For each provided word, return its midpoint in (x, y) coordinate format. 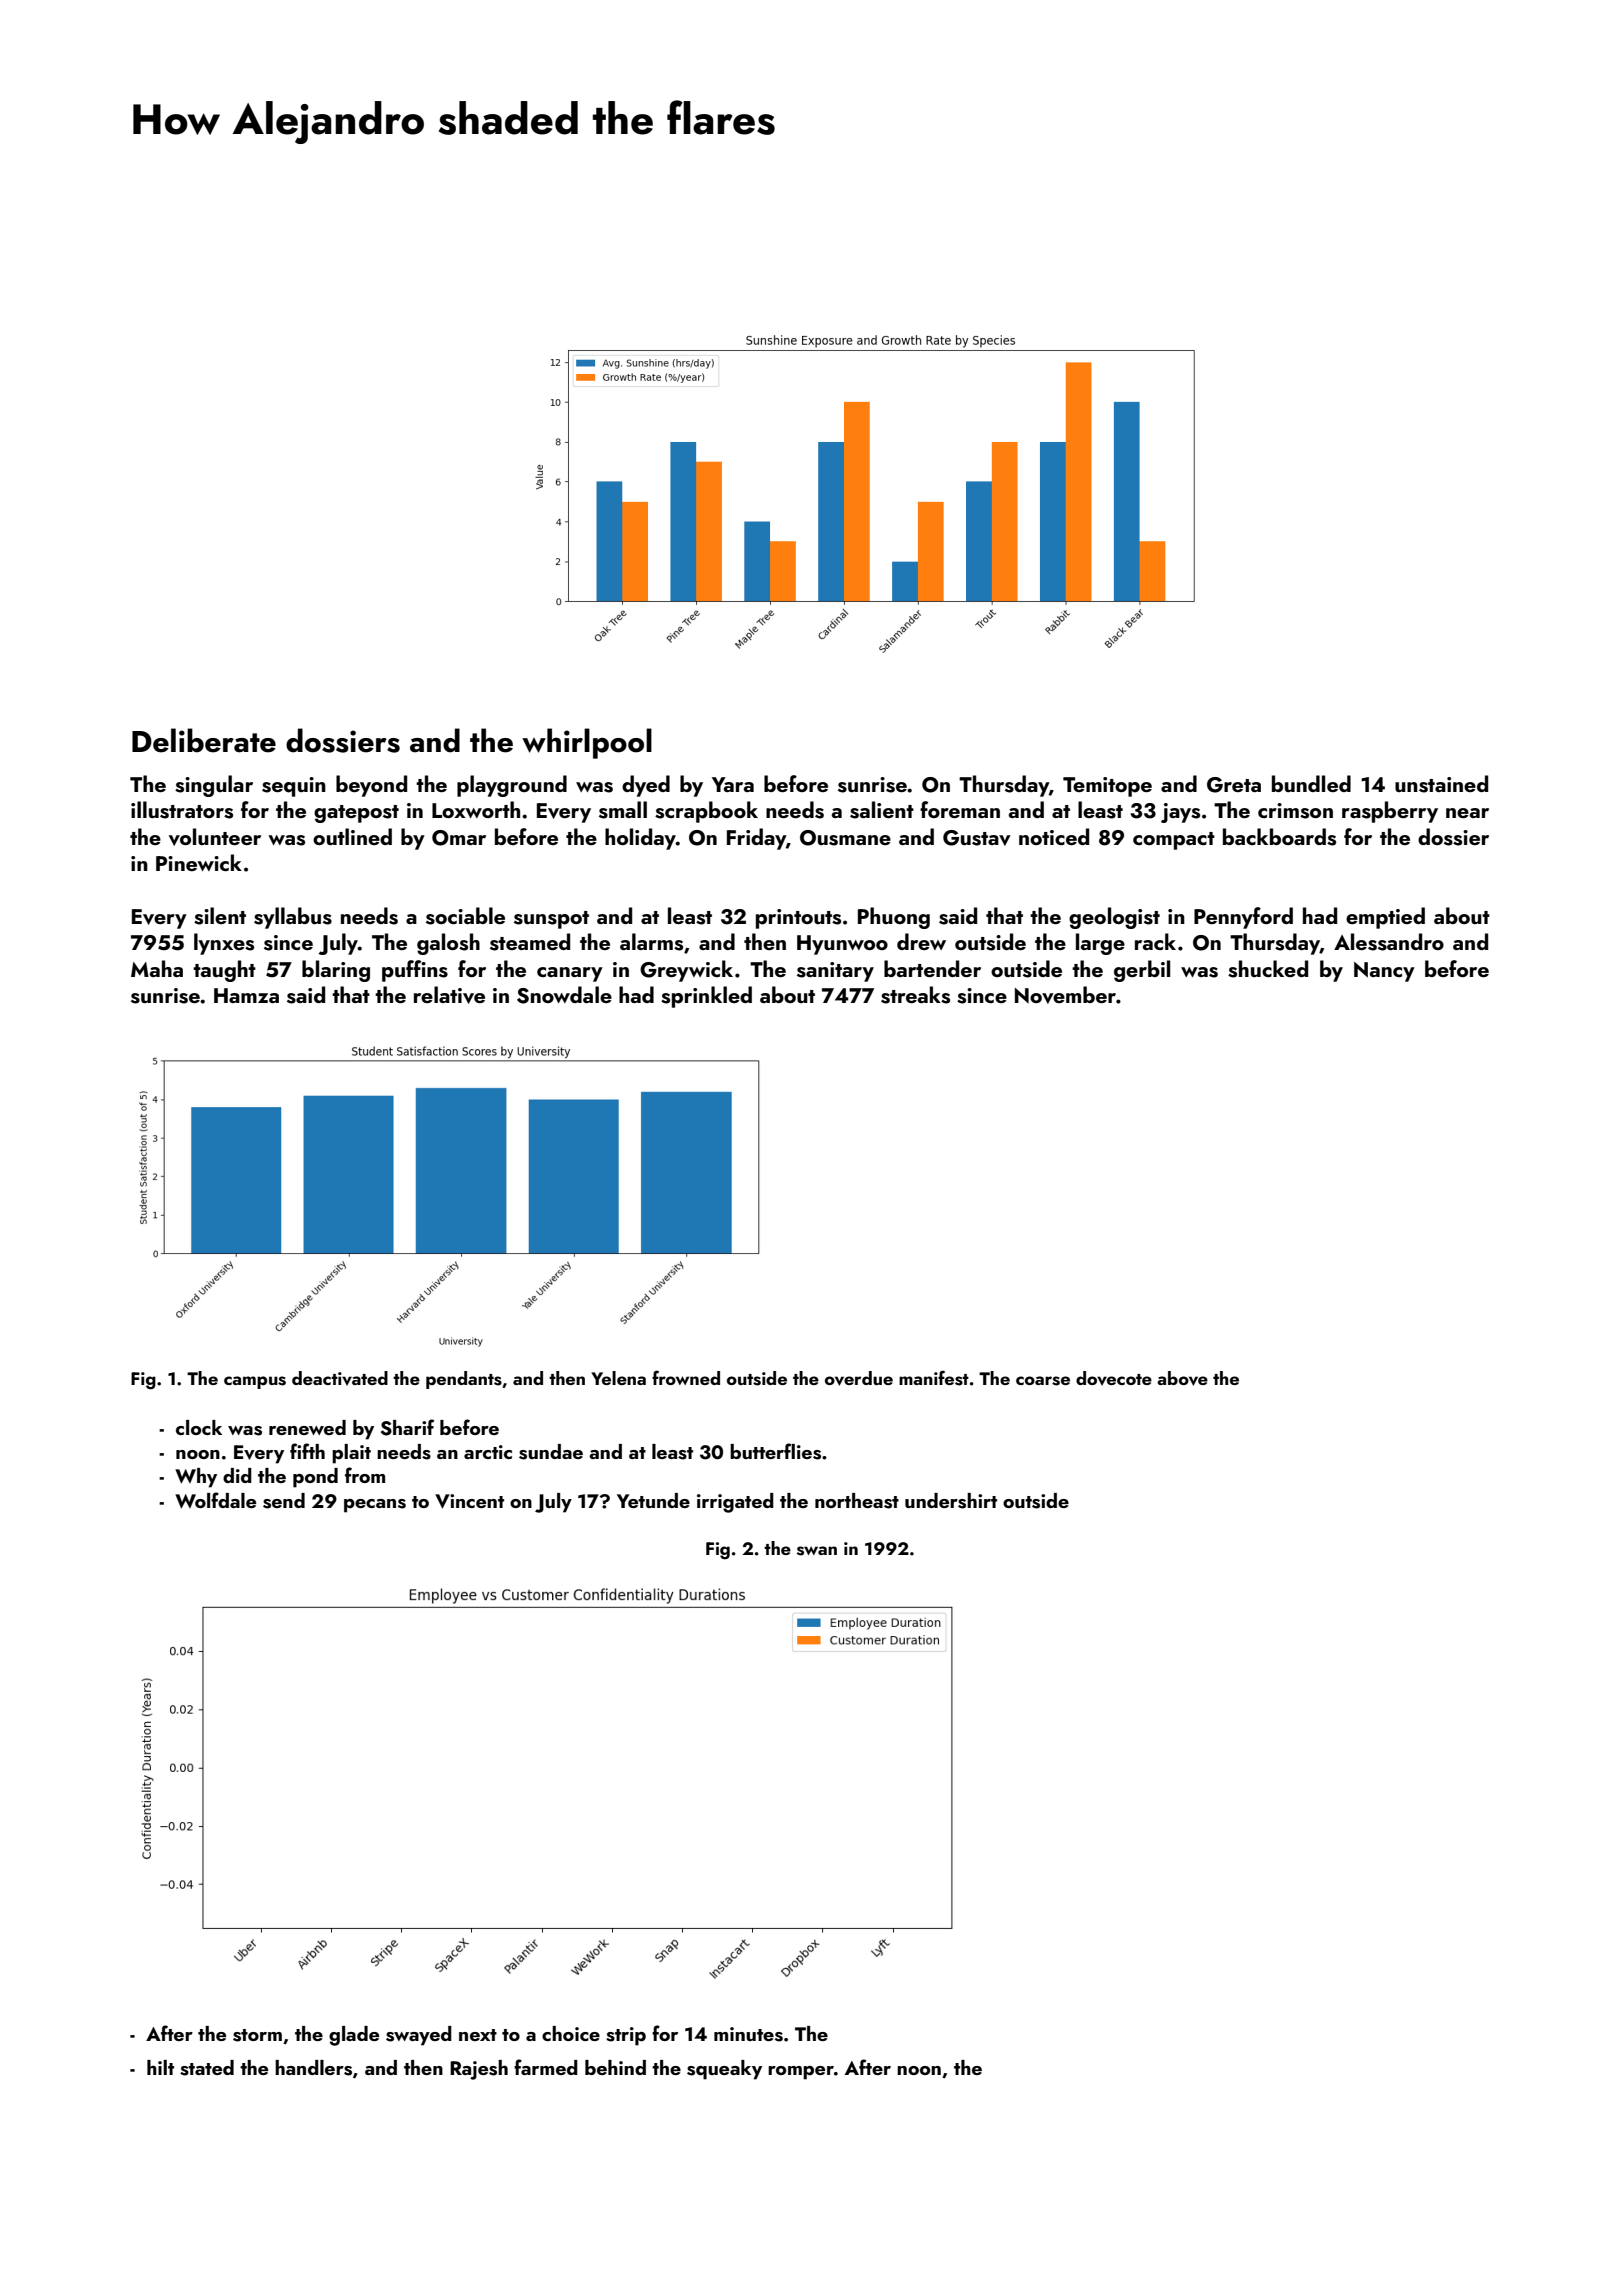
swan (817, 1551)
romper (801, 2073)
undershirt (951, 1501)
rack (1155, 941)
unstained (1441, 784)
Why (196, 1478)
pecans (375, 1506)
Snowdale (564, 995)
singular (214, 786)
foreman (960, 809)
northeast (857, 1501)
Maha (157, 968)
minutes (748, 2034)
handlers (313, 2068)
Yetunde (653, 1500)
